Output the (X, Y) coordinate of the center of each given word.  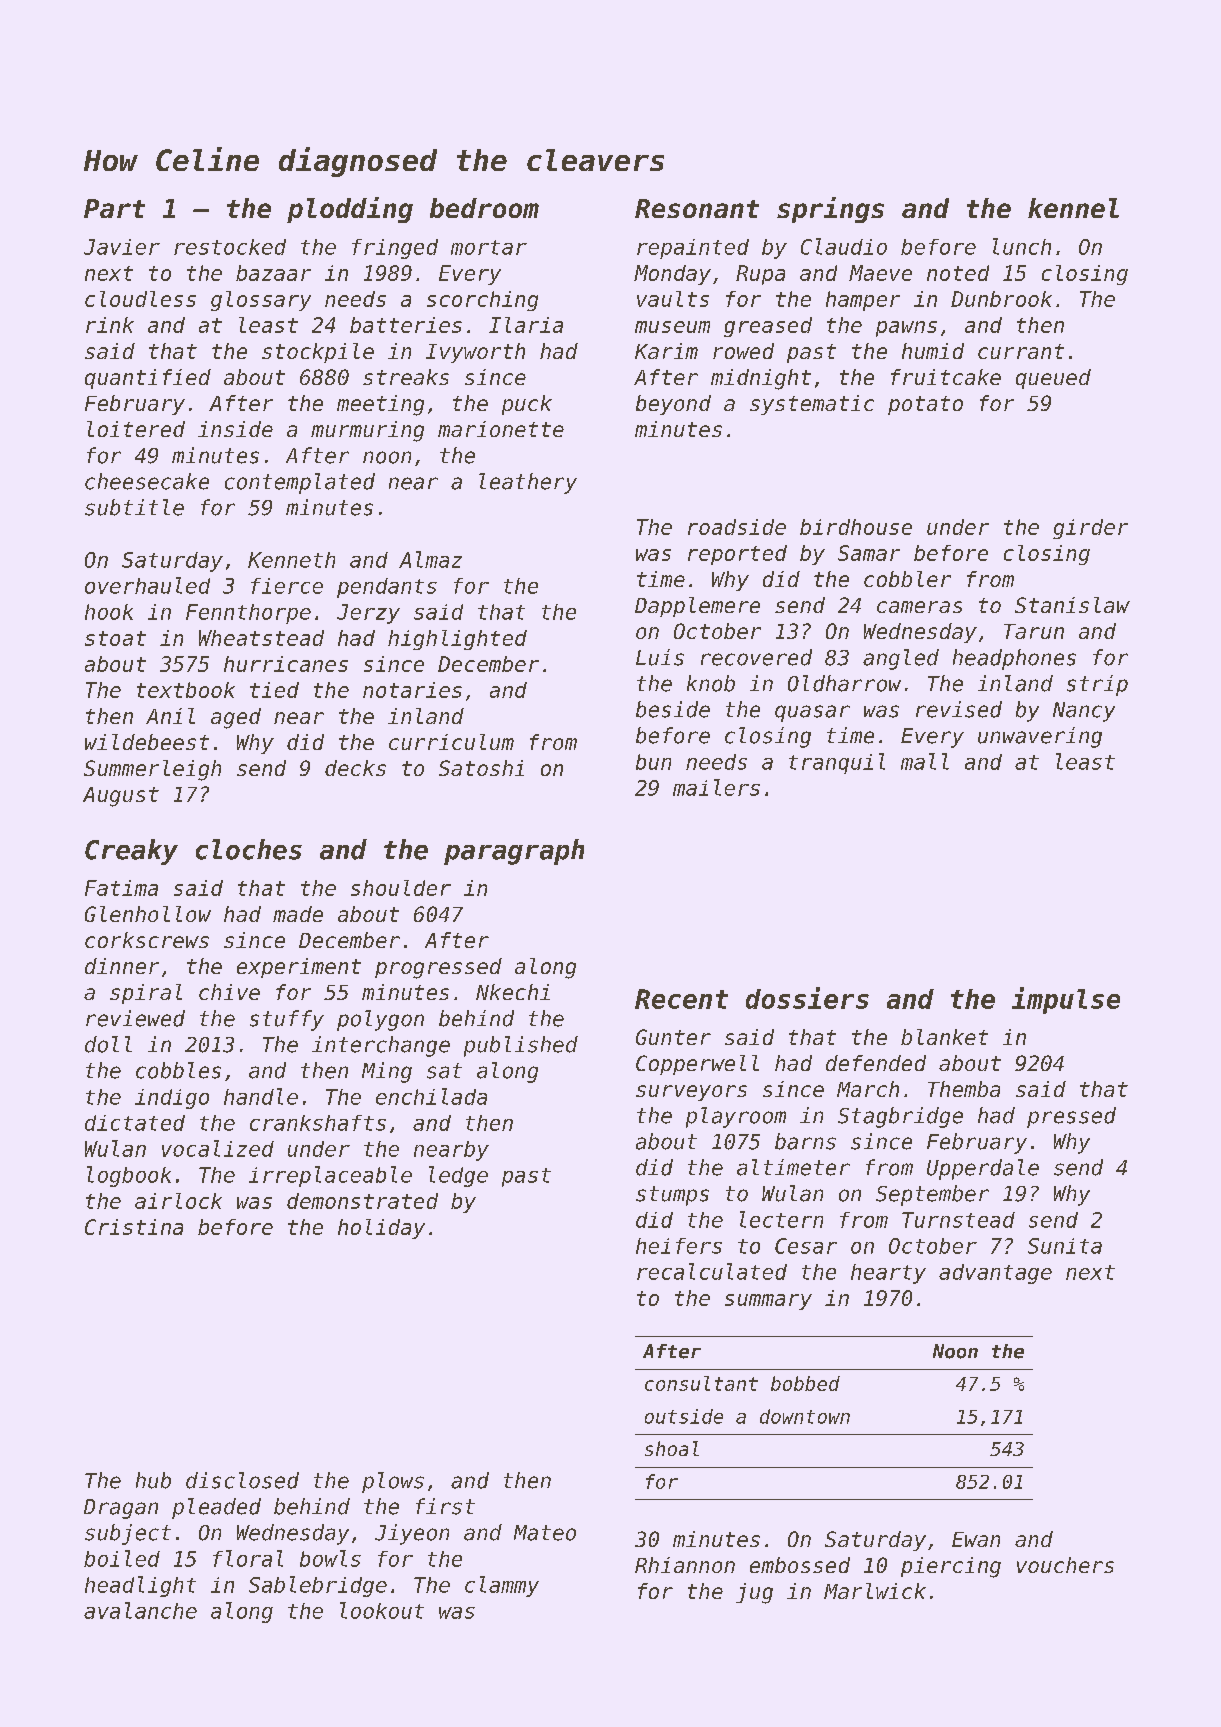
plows (393, 1482)
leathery (528, 483)
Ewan (976, 1539)
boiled (122, 1558)
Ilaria (526, 325)
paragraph (514, 852)
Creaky (131, 852)
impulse (1066, 1000)
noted (958, 273)
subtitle (134, 507)
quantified (148, 379)
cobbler (907, 579)
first (445, 1506)
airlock (178, 1201)
